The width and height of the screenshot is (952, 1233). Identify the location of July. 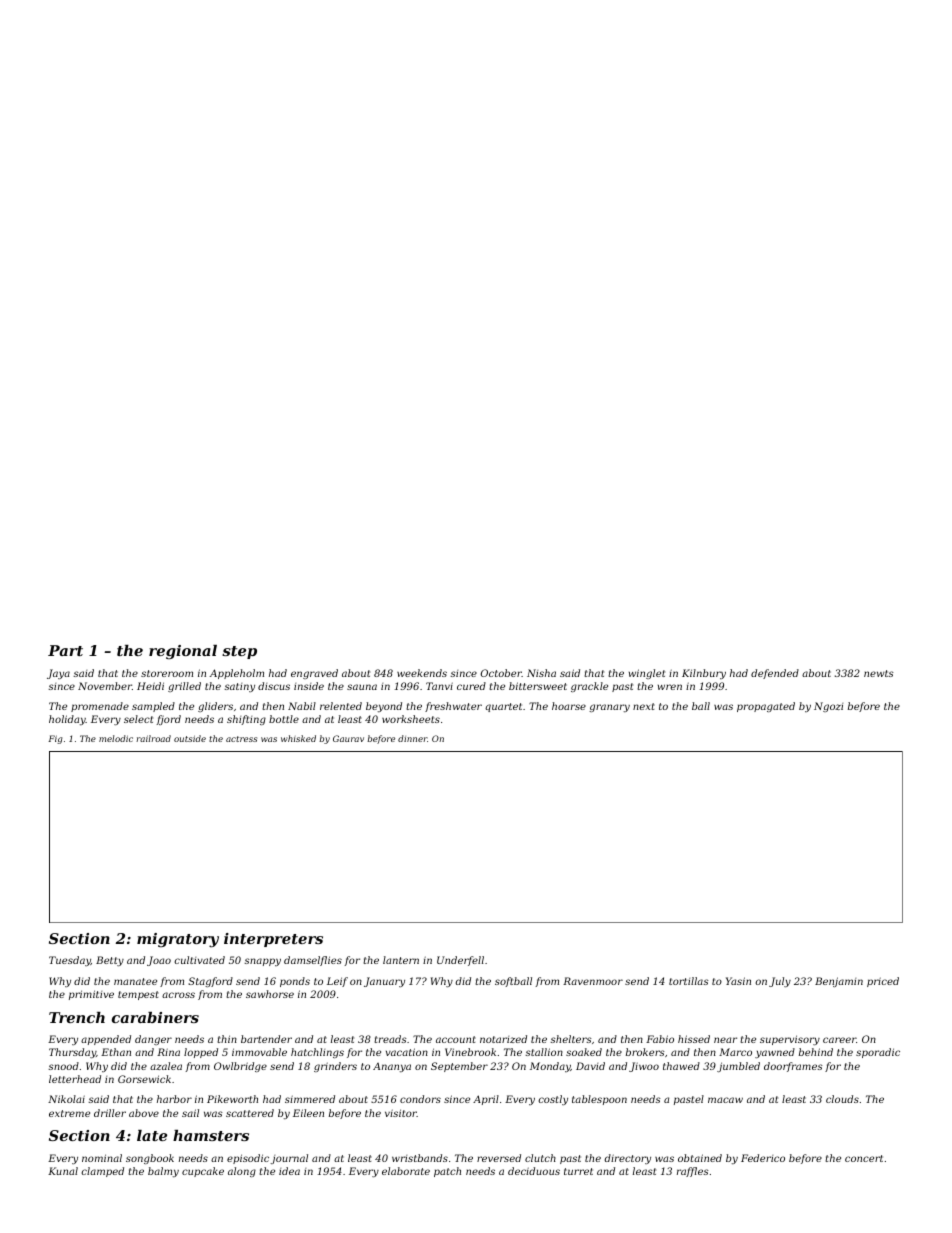
(780, 982).
